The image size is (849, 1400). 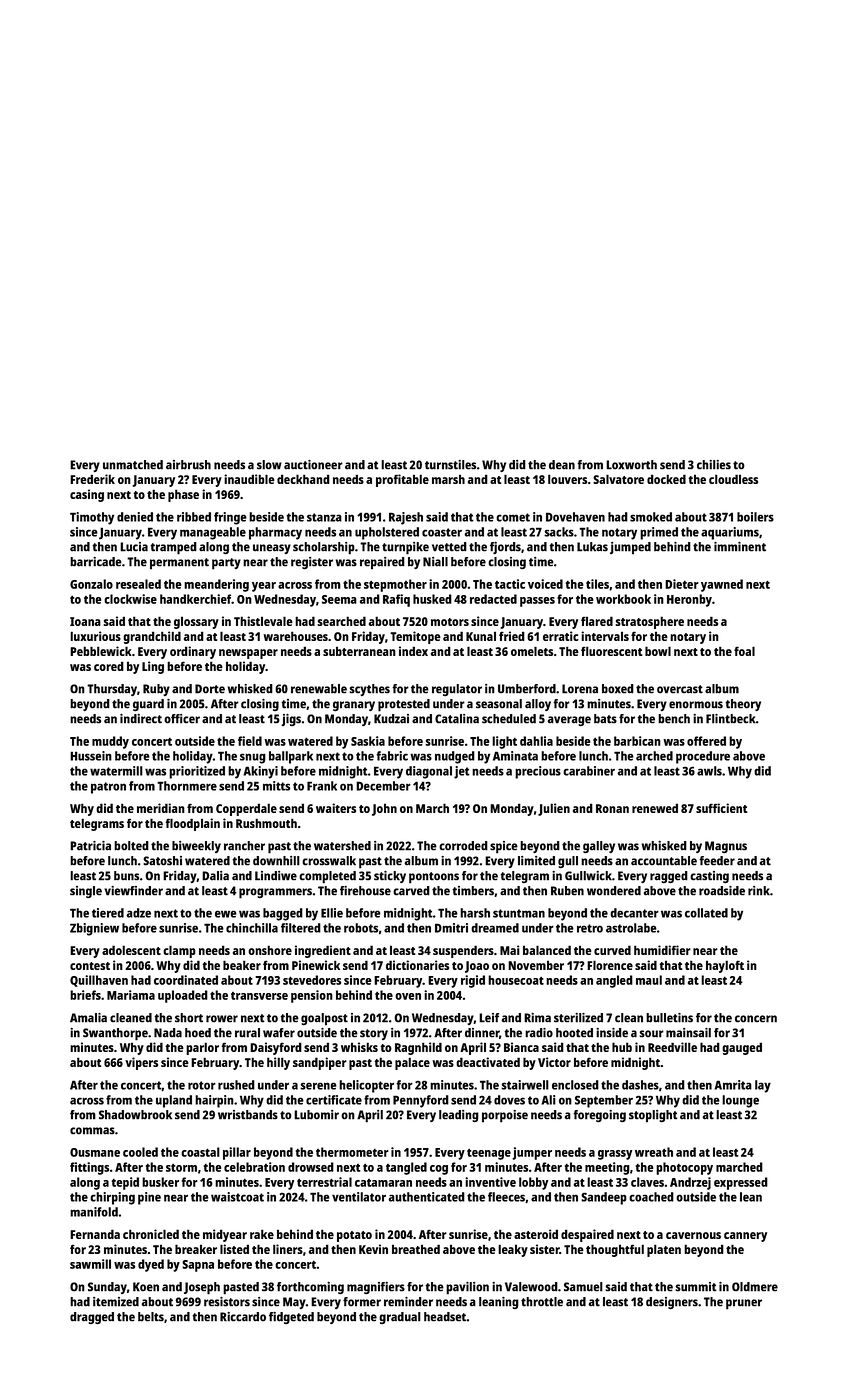 I want to click on listed, so click(x=234, y=1249).
